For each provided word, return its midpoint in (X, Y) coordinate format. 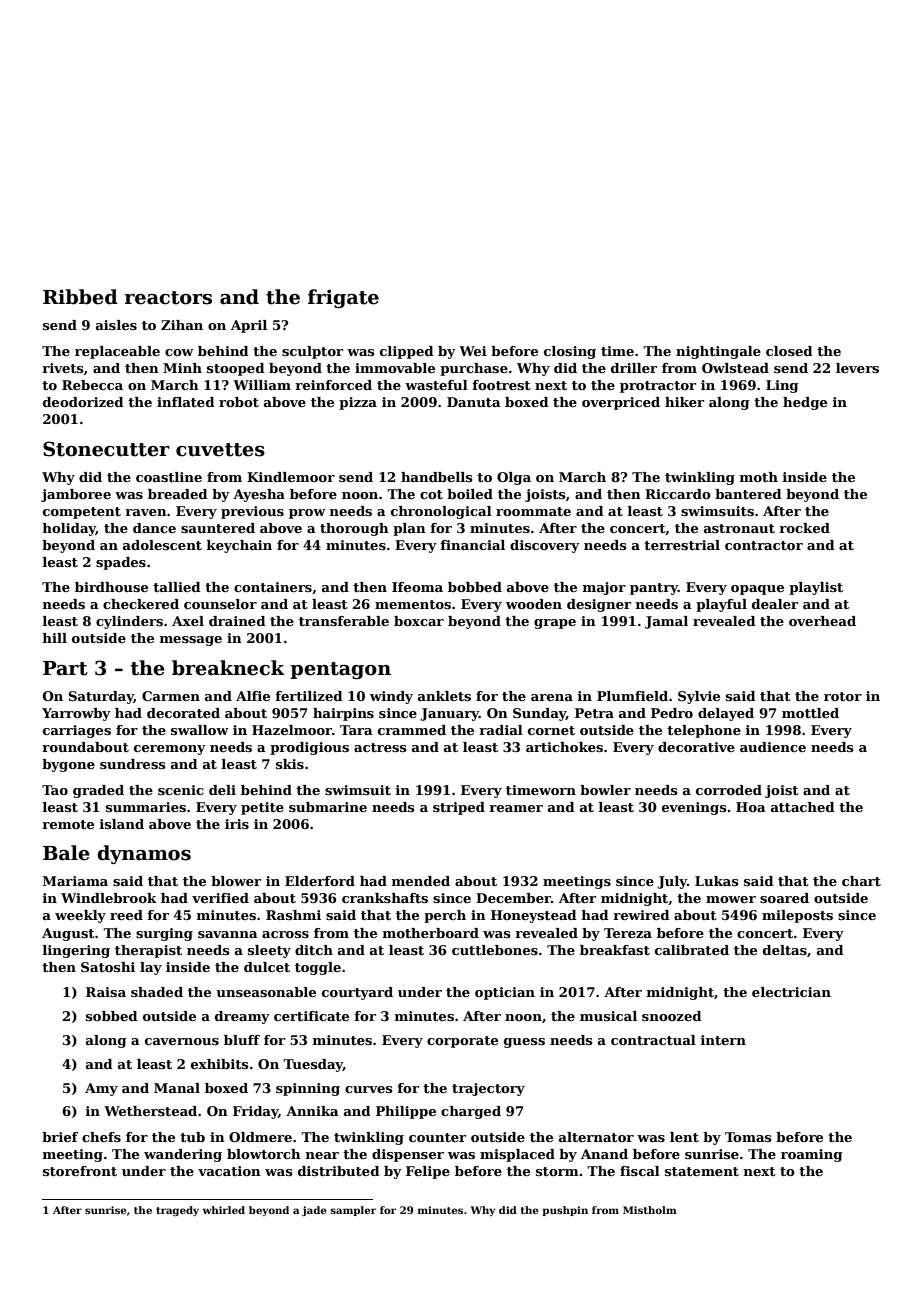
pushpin (565, 1211)
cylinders (129, 622)
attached (803, 807)
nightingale (718, 352)
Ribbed (80, 297)
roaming (812, 1155)
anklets (444, 696)
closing (570, 352)
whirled (224, 1210)
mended (421, 881)
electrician (791, 992)
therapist (148, 951)
